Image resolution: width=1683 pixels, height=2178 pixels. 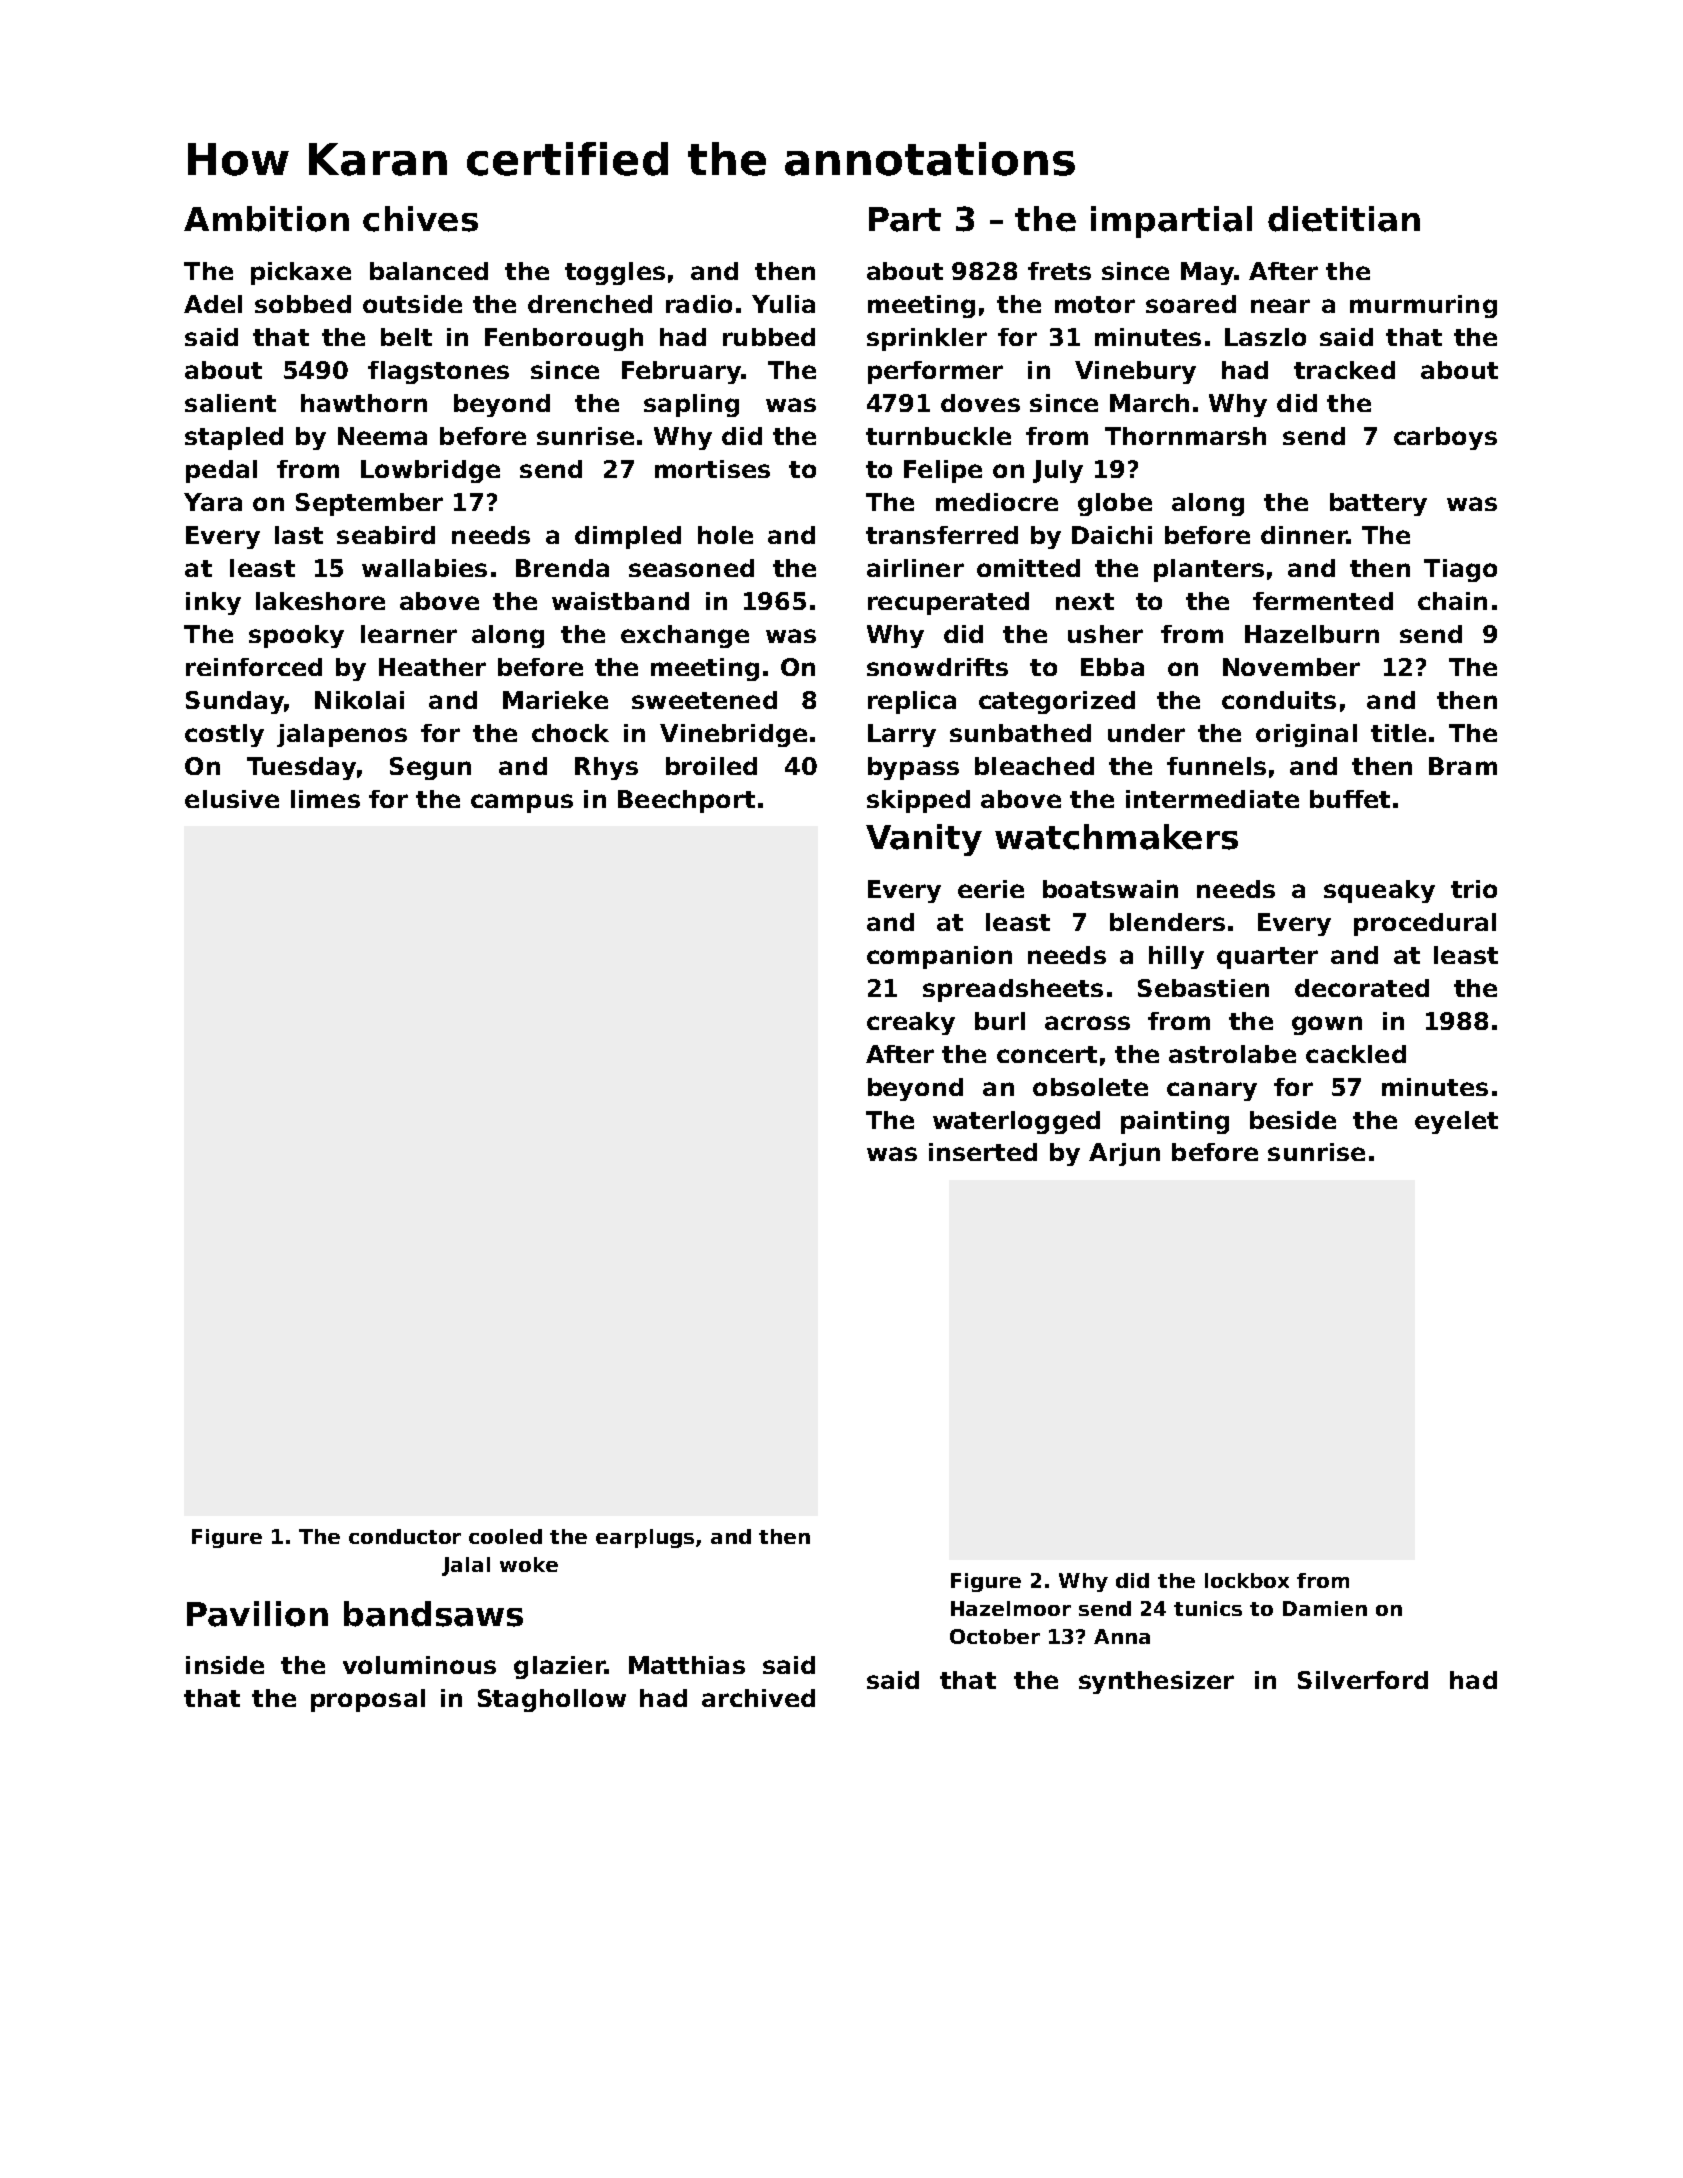 What do you see at coordinates (266, 219) in the screenshot?
I see `Ambition` at bounding box center [266, 219].
